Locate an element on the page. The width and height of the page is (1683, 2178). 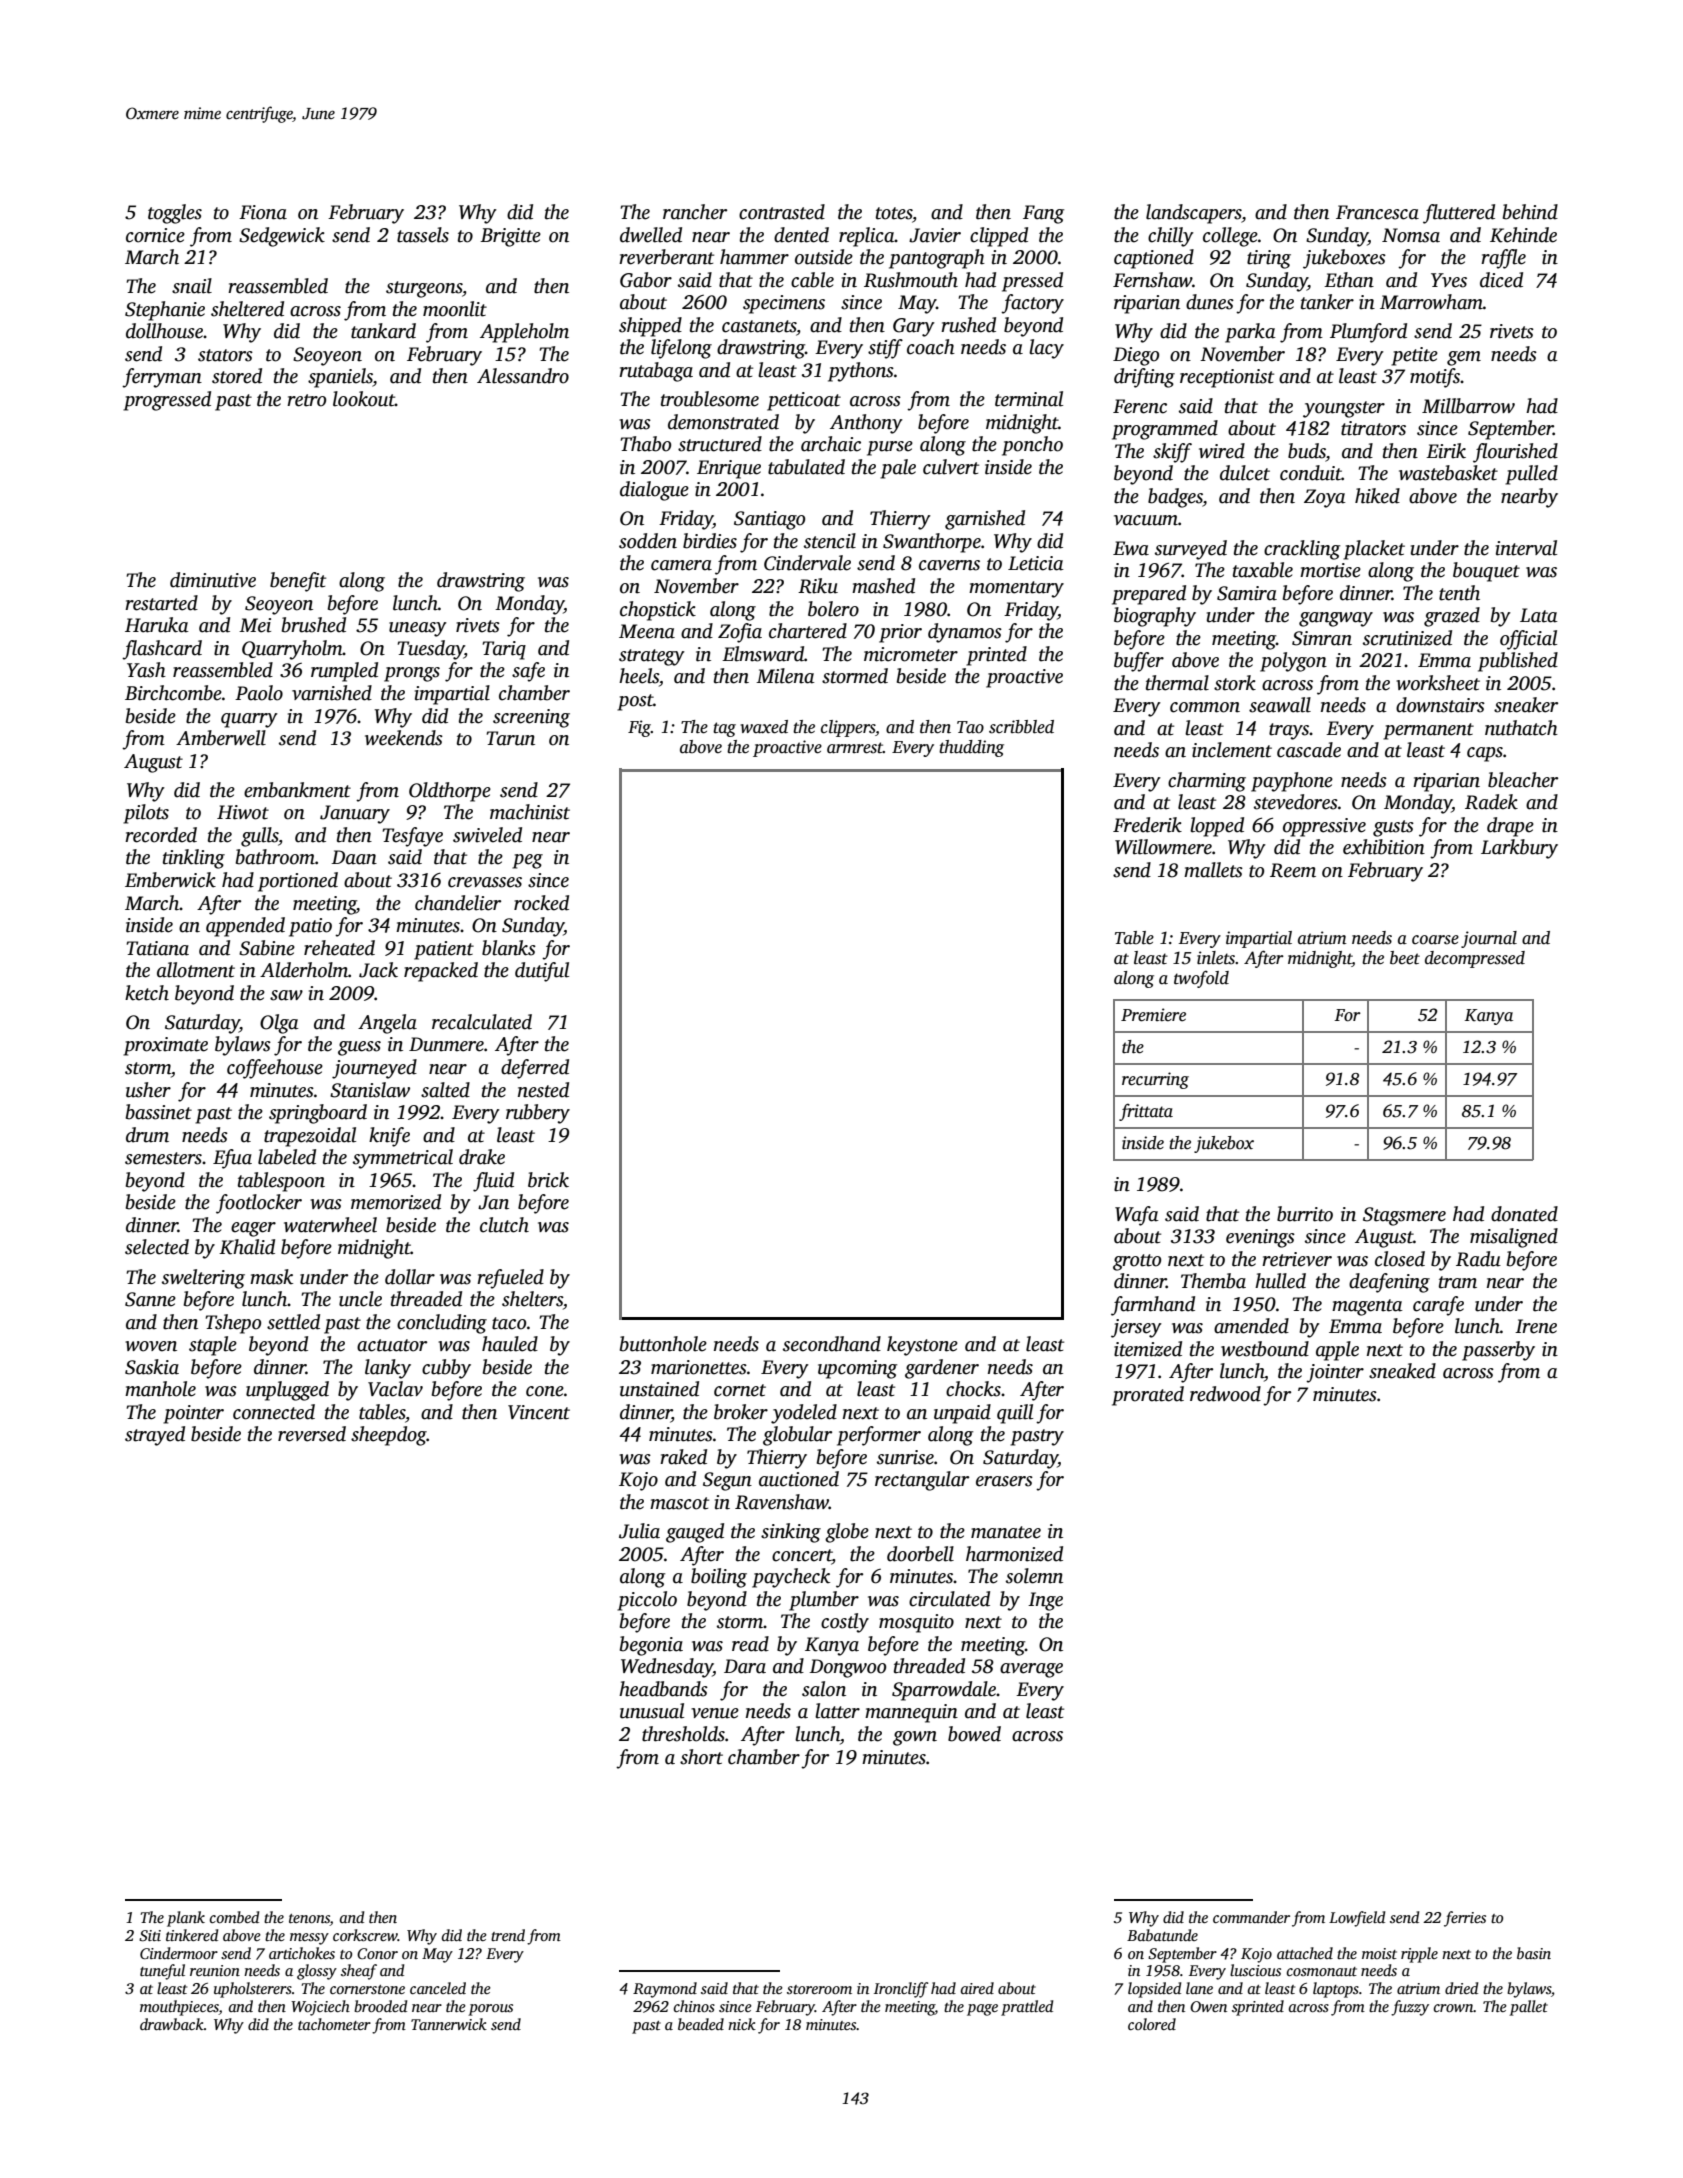
lookout is located at coordinates (364, 399).
